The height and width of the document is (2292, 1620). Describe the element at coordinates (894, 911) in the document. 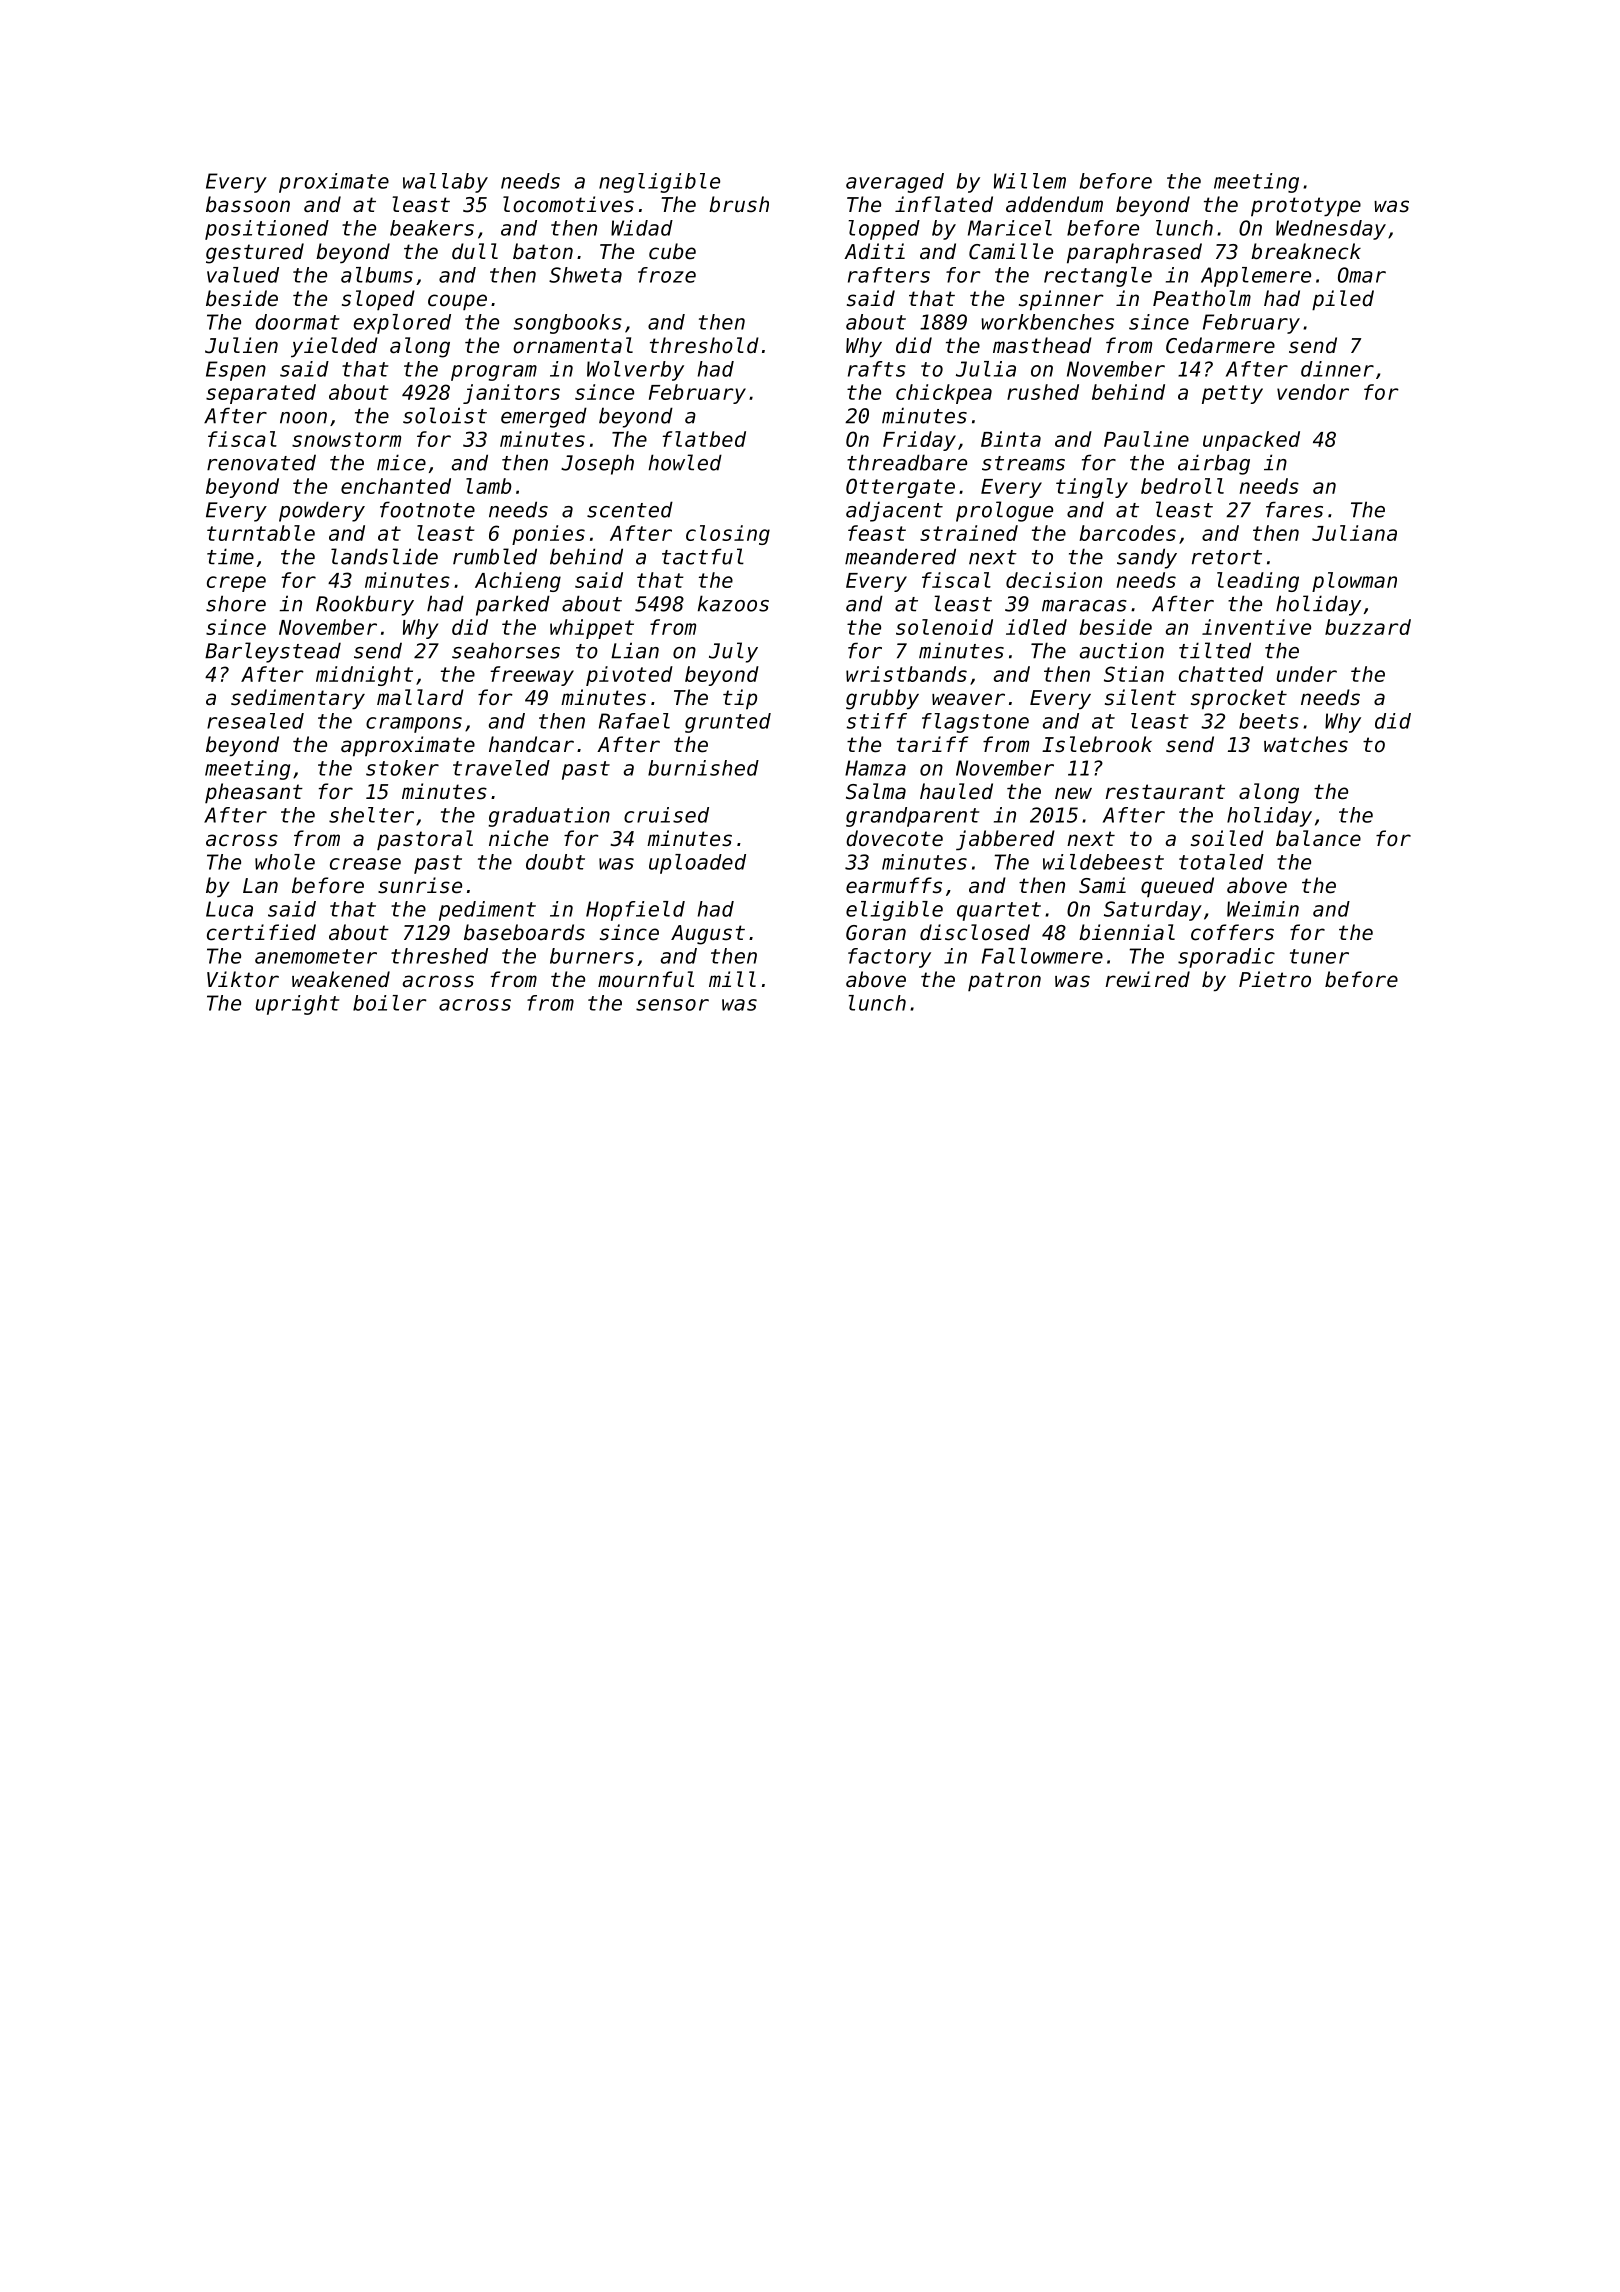

I see `eligible` at that location.
